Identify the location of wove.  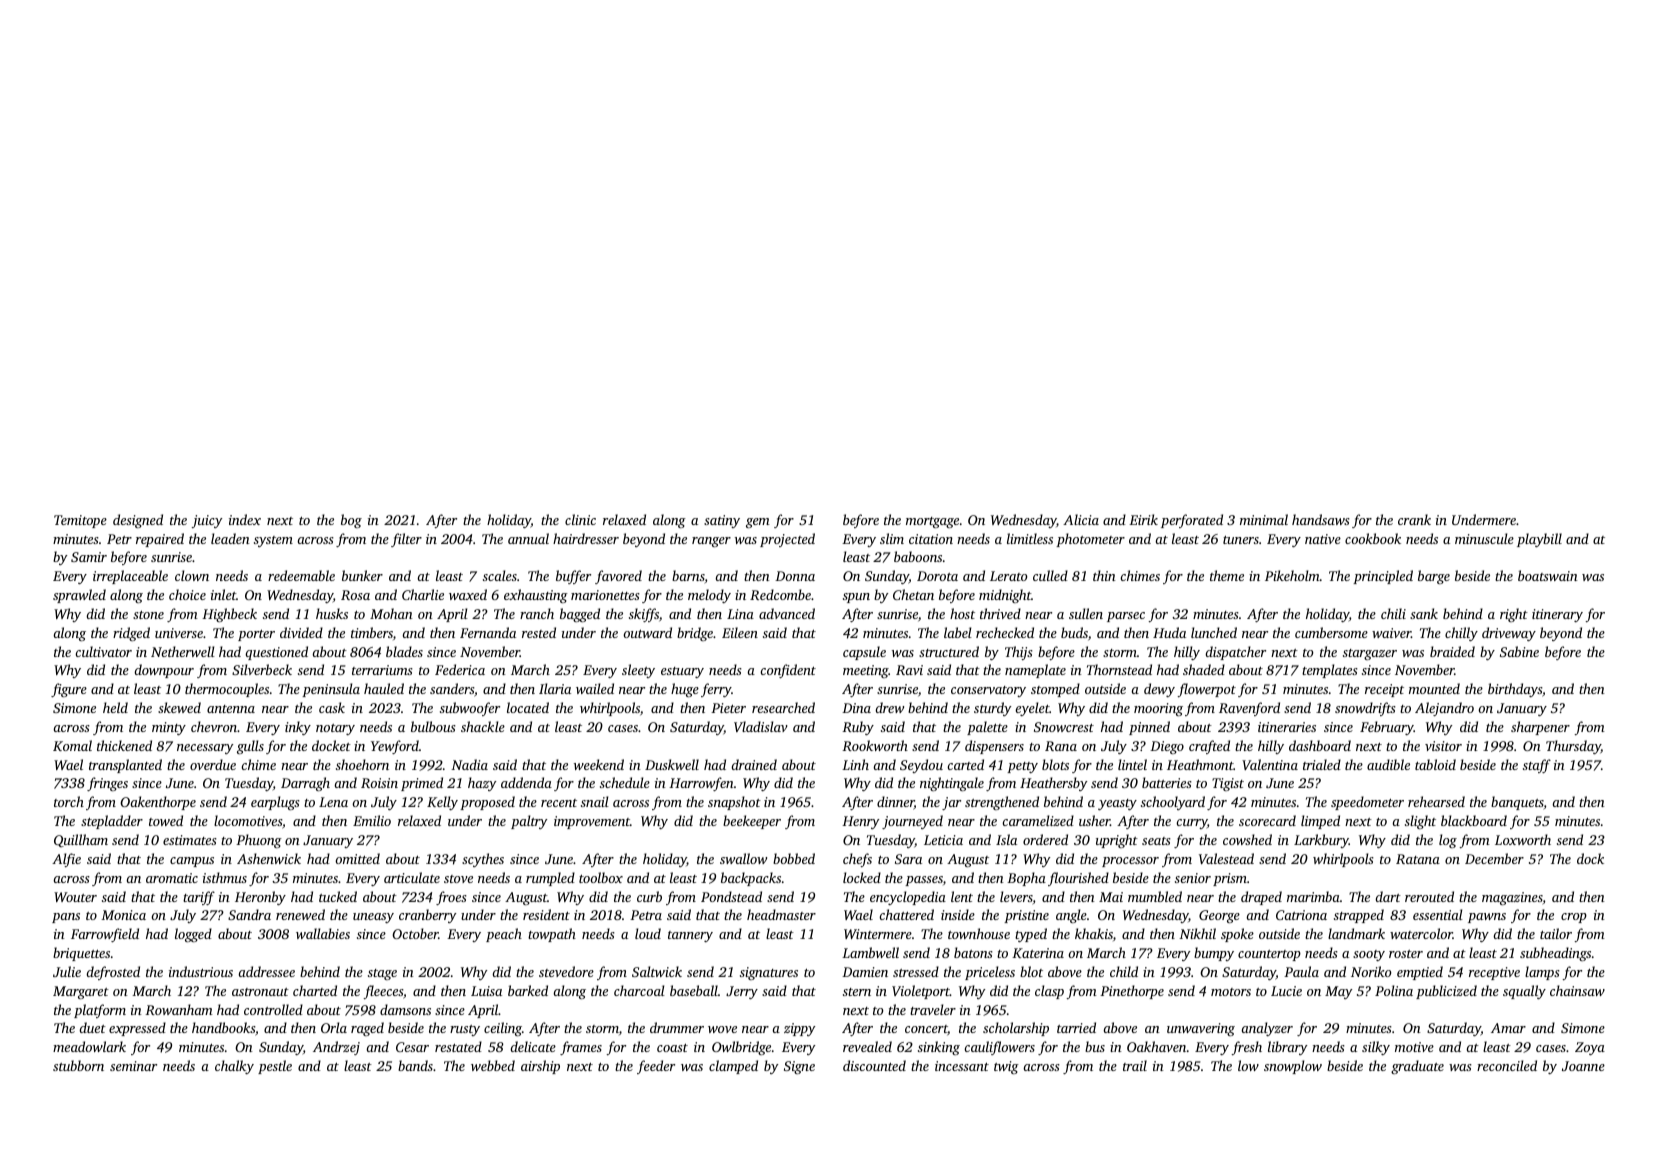
(722, 1029).
